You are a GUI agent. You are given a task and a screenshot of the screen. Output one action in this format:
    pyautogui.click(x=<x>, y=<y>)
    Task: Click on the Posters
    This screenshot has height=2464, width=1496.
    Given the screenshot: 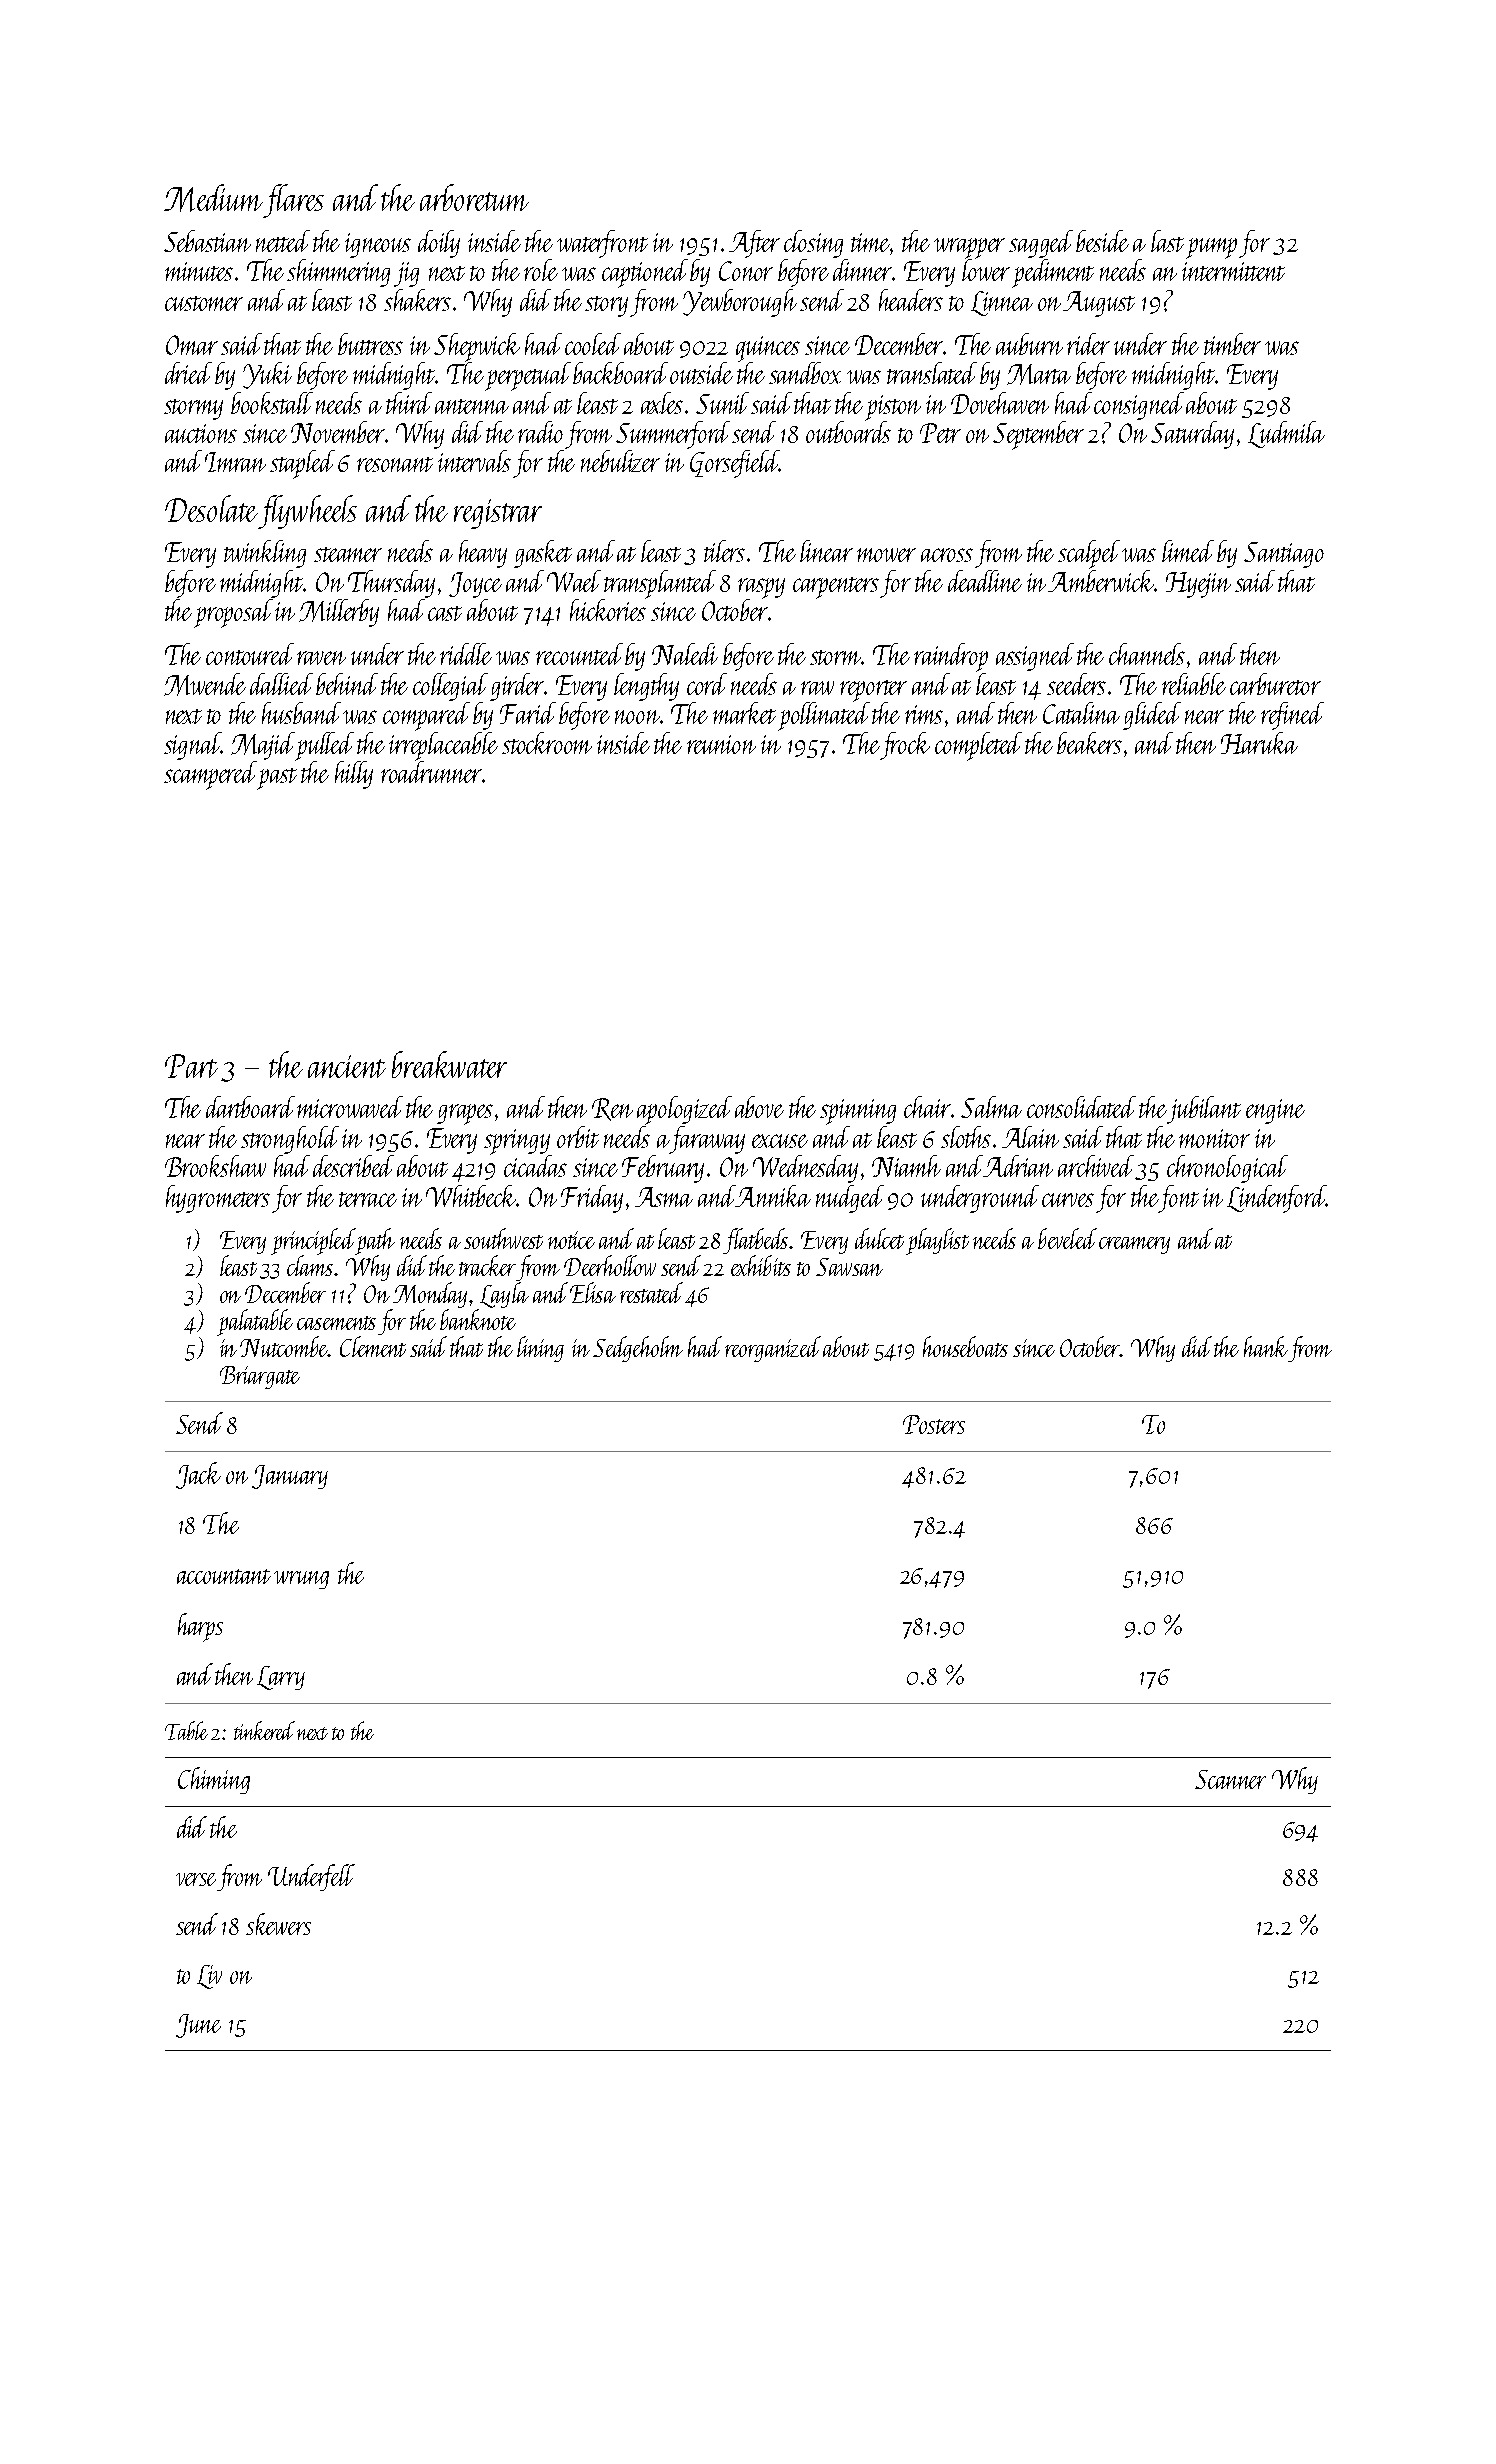 What is the action you would take?
    pyautogui.click(x=934, y=1424)
